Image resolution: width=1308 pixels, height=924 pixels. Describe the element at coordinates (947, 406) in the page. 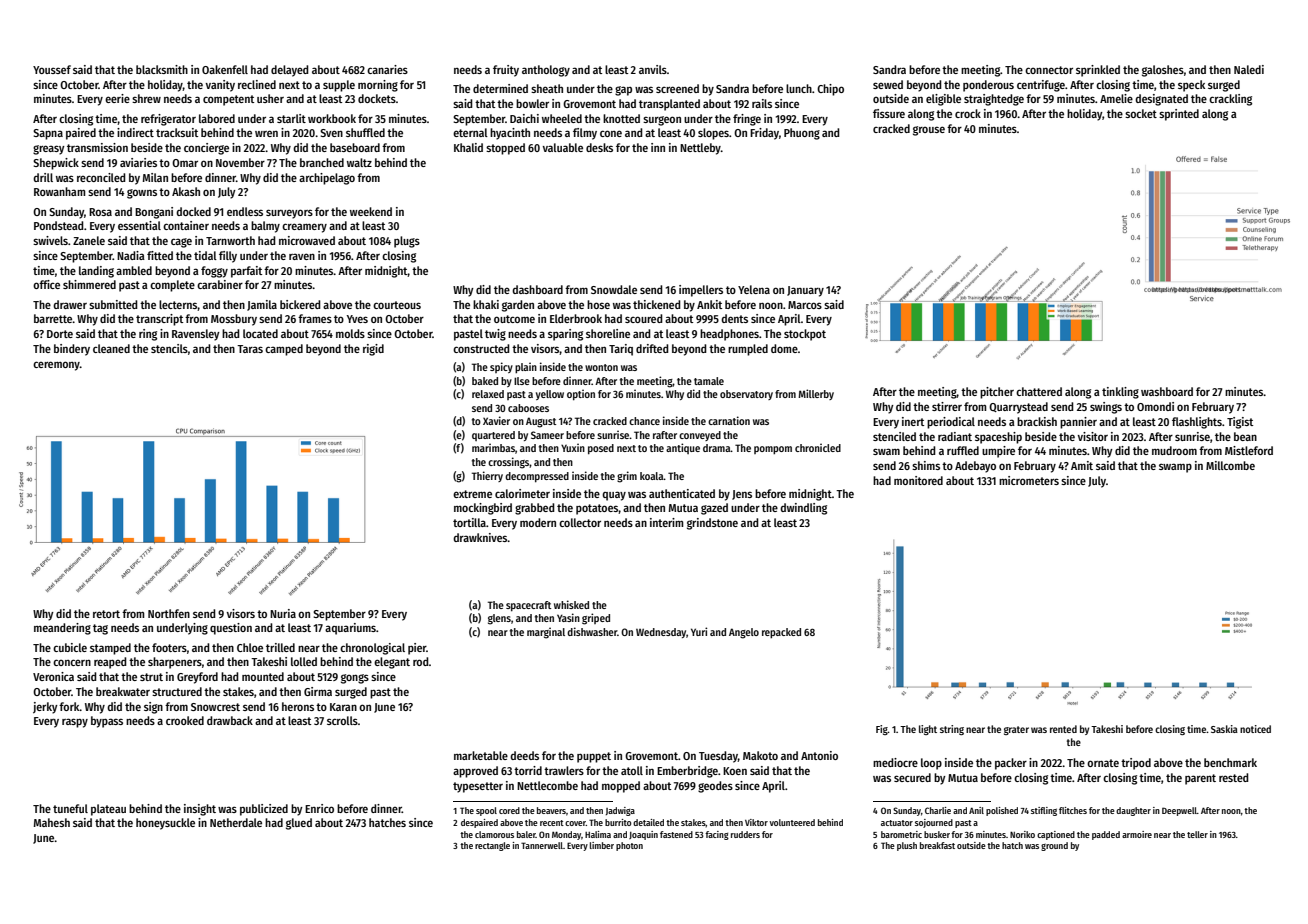

I see `stirrer` at that location.
